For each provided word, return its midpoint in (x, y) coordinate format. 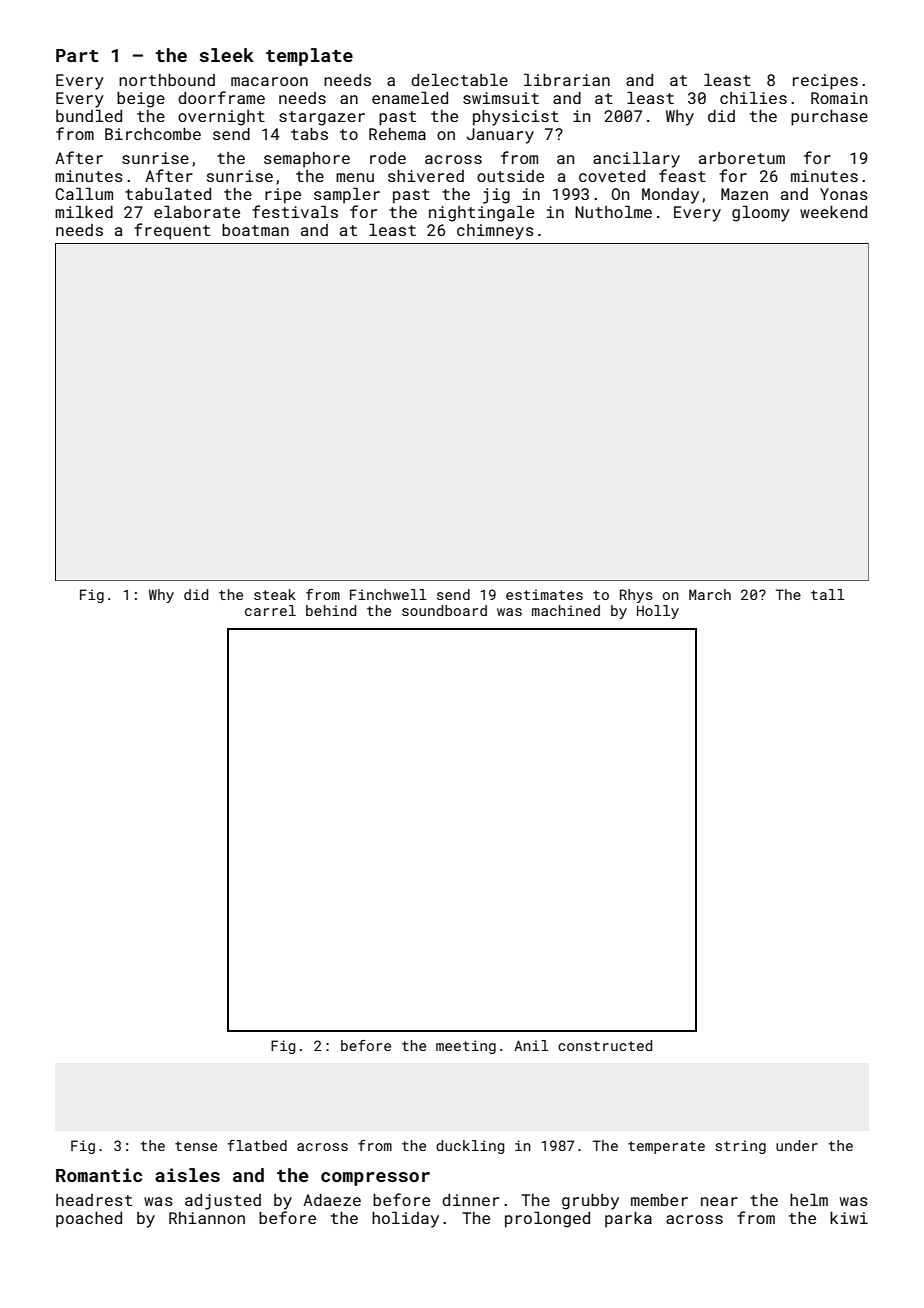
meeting (466, 1047)
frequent (172, 231)
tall (828, 594)
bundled (89, 115)
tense (196, 1146)
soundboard (444, 610)
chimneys (495, 232)
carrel (270, 610)
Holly (658, 612)
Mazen (744, 194)
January (500, 136)
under (797, 1145)
